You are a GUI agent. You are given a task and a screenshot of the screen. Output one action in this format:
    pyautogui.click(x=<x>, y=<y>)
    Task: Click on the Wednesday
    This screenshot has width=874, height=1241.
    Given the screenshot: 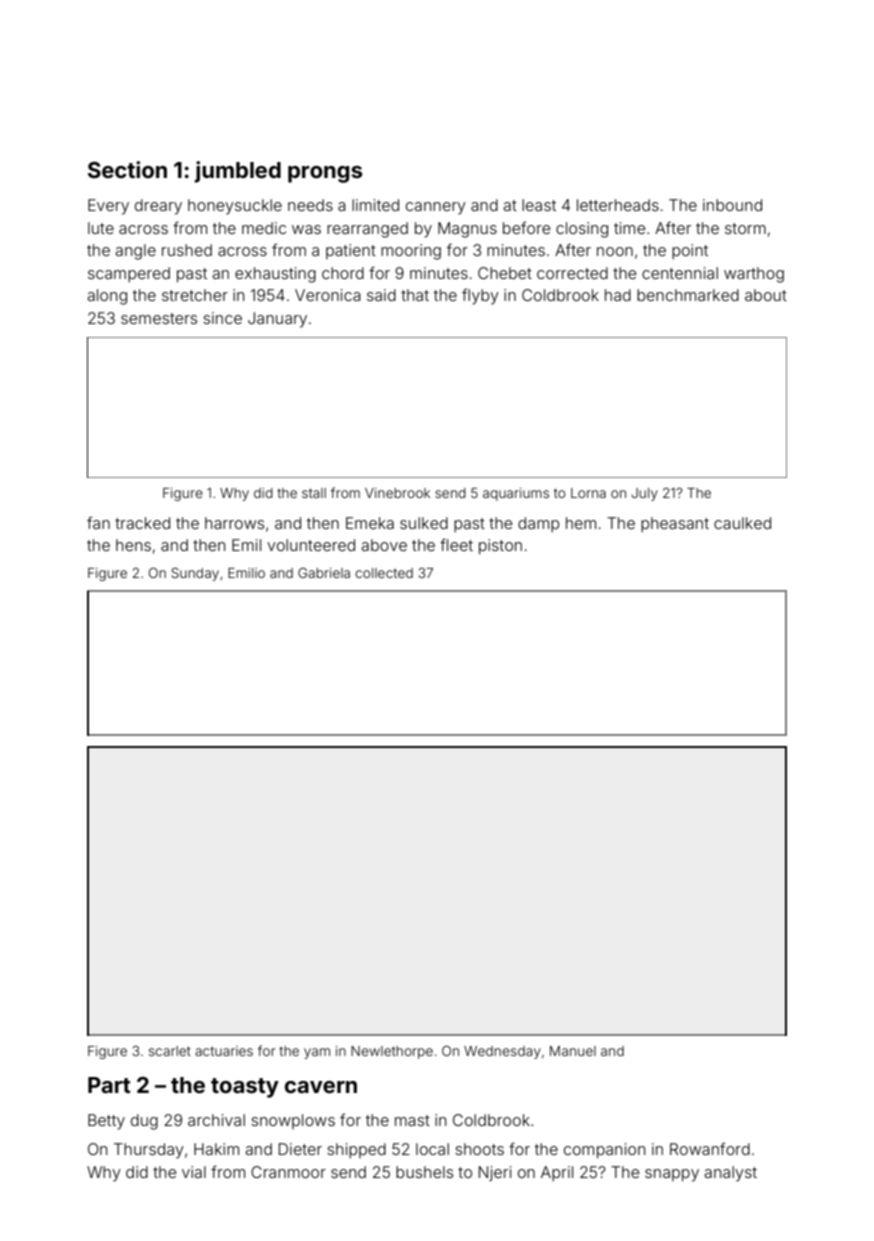 What is the action you would take?
    pyautogui.click(x=502, y=1052)
